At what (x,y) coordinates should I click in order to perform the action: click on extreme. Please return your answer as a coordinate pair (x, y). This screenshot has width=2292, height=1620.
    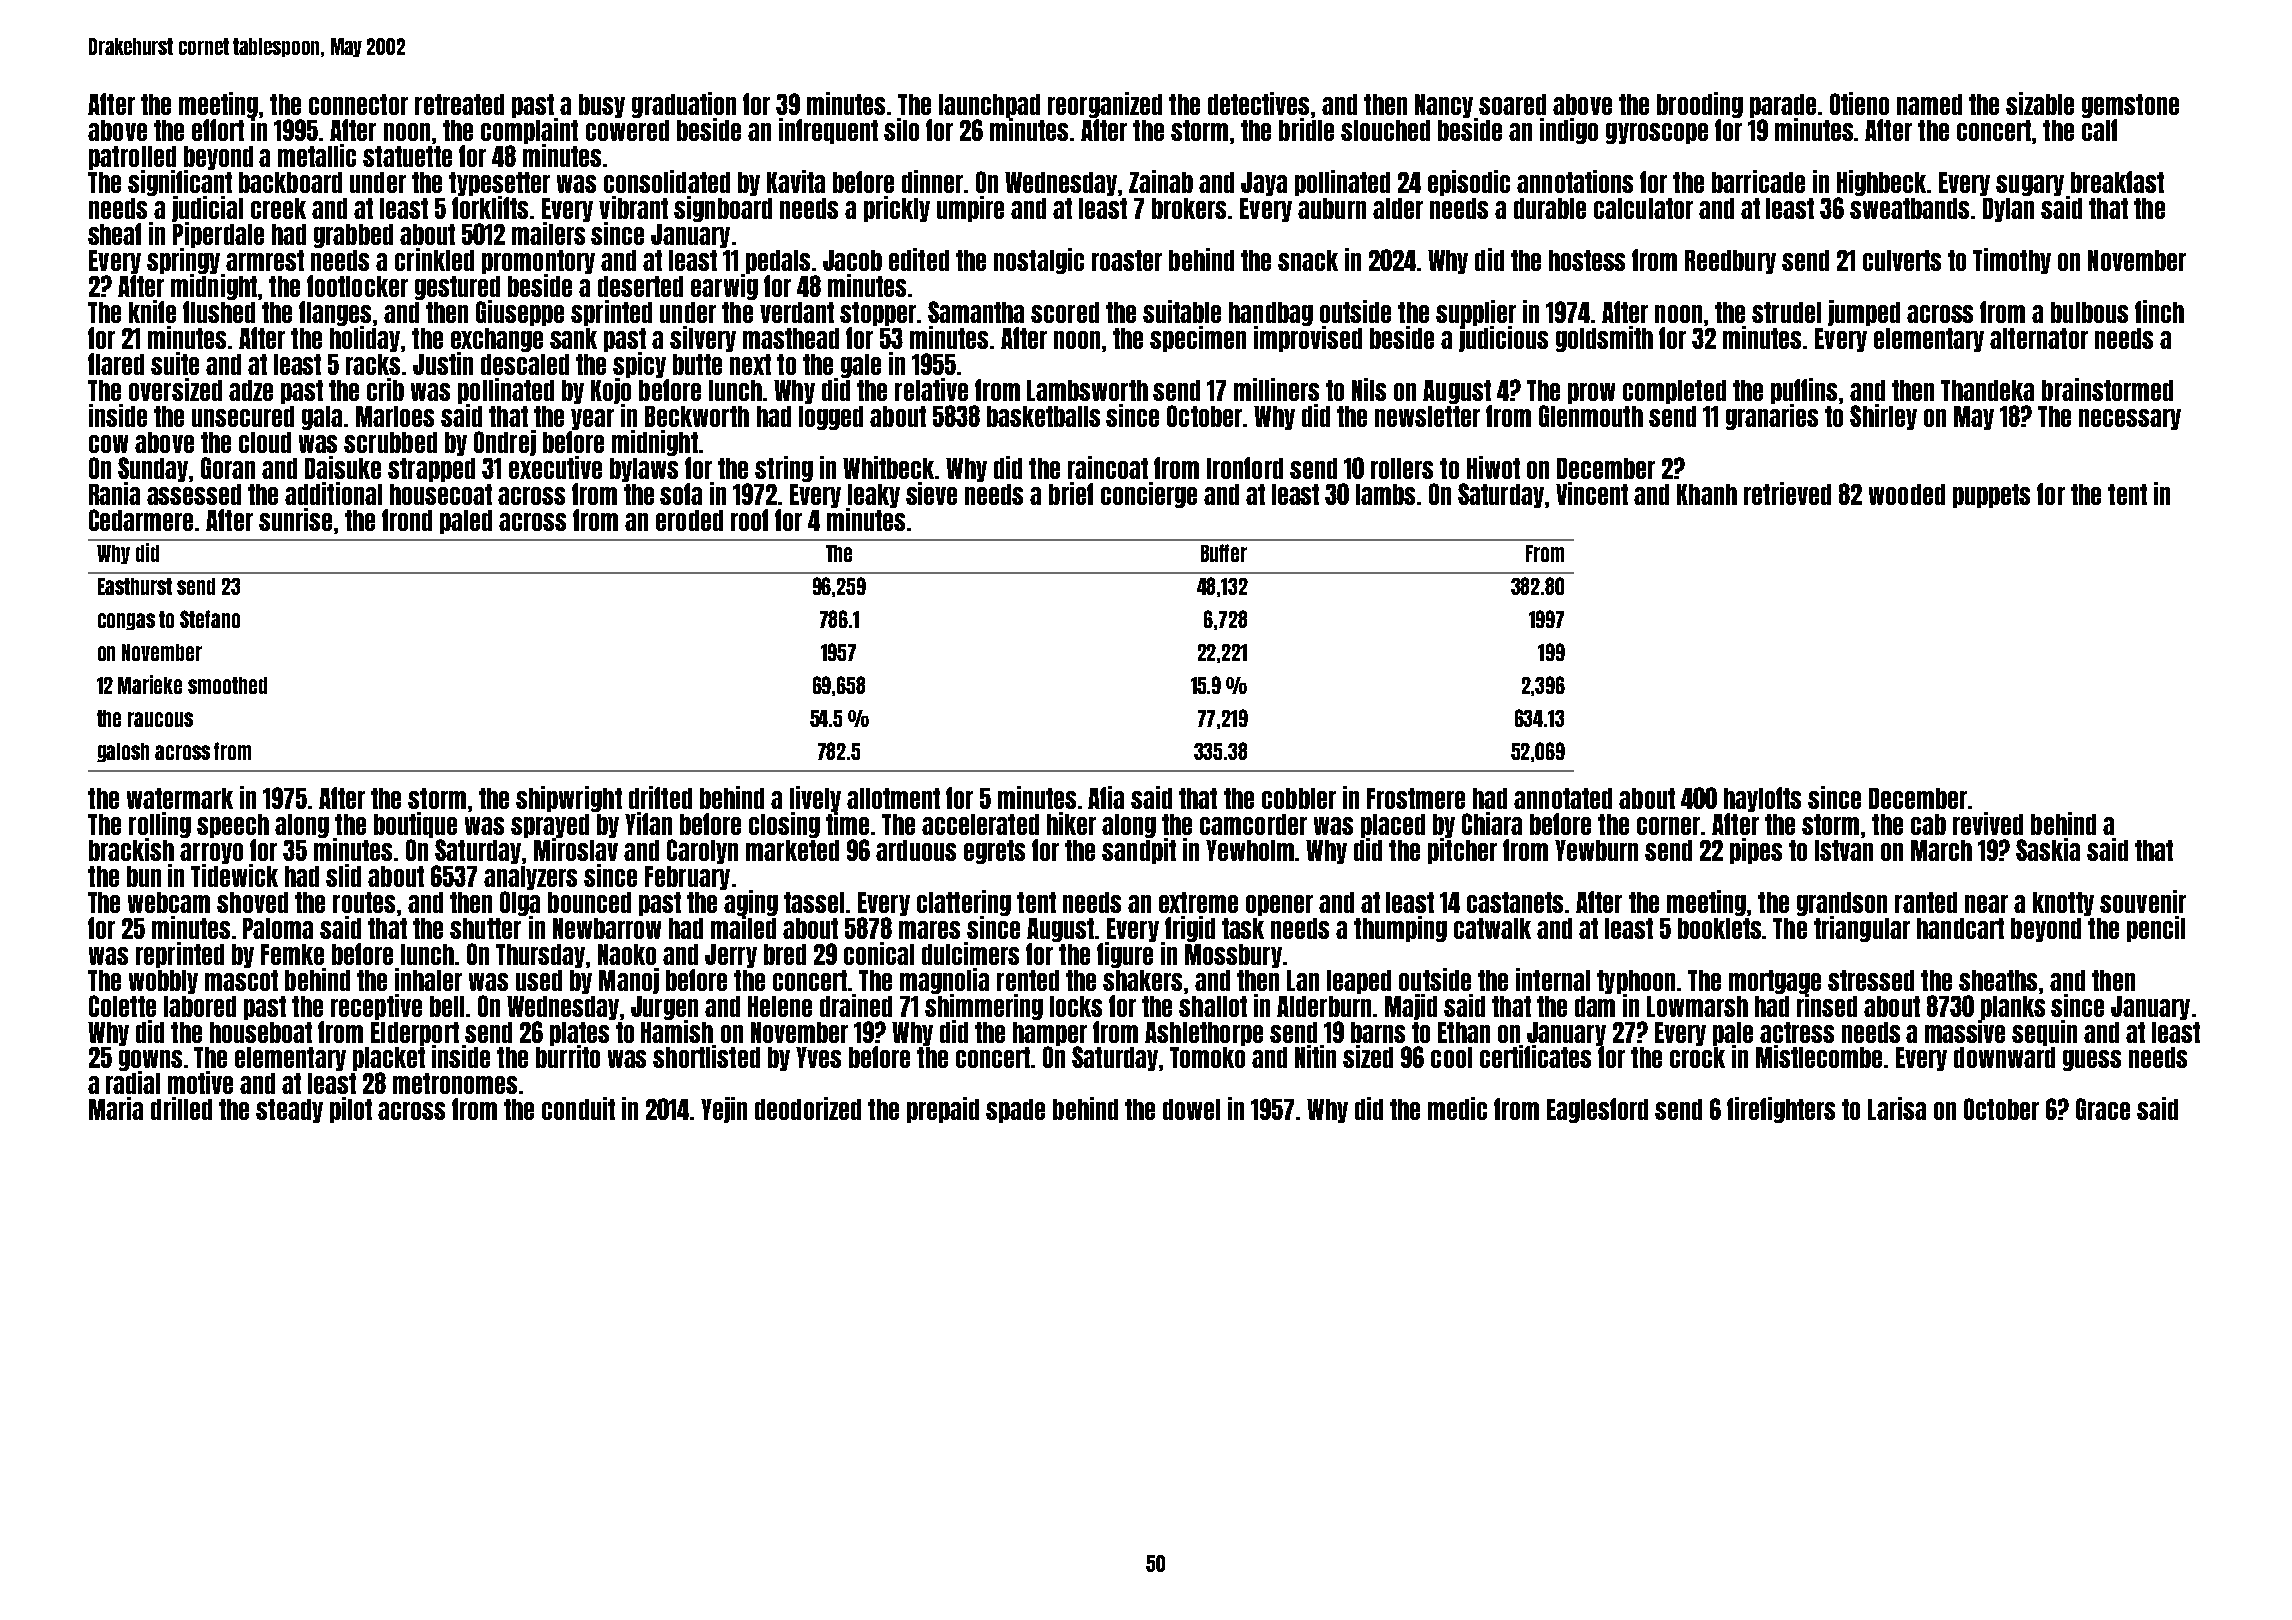
    Looking at the image, I should click on (1198, 902).
